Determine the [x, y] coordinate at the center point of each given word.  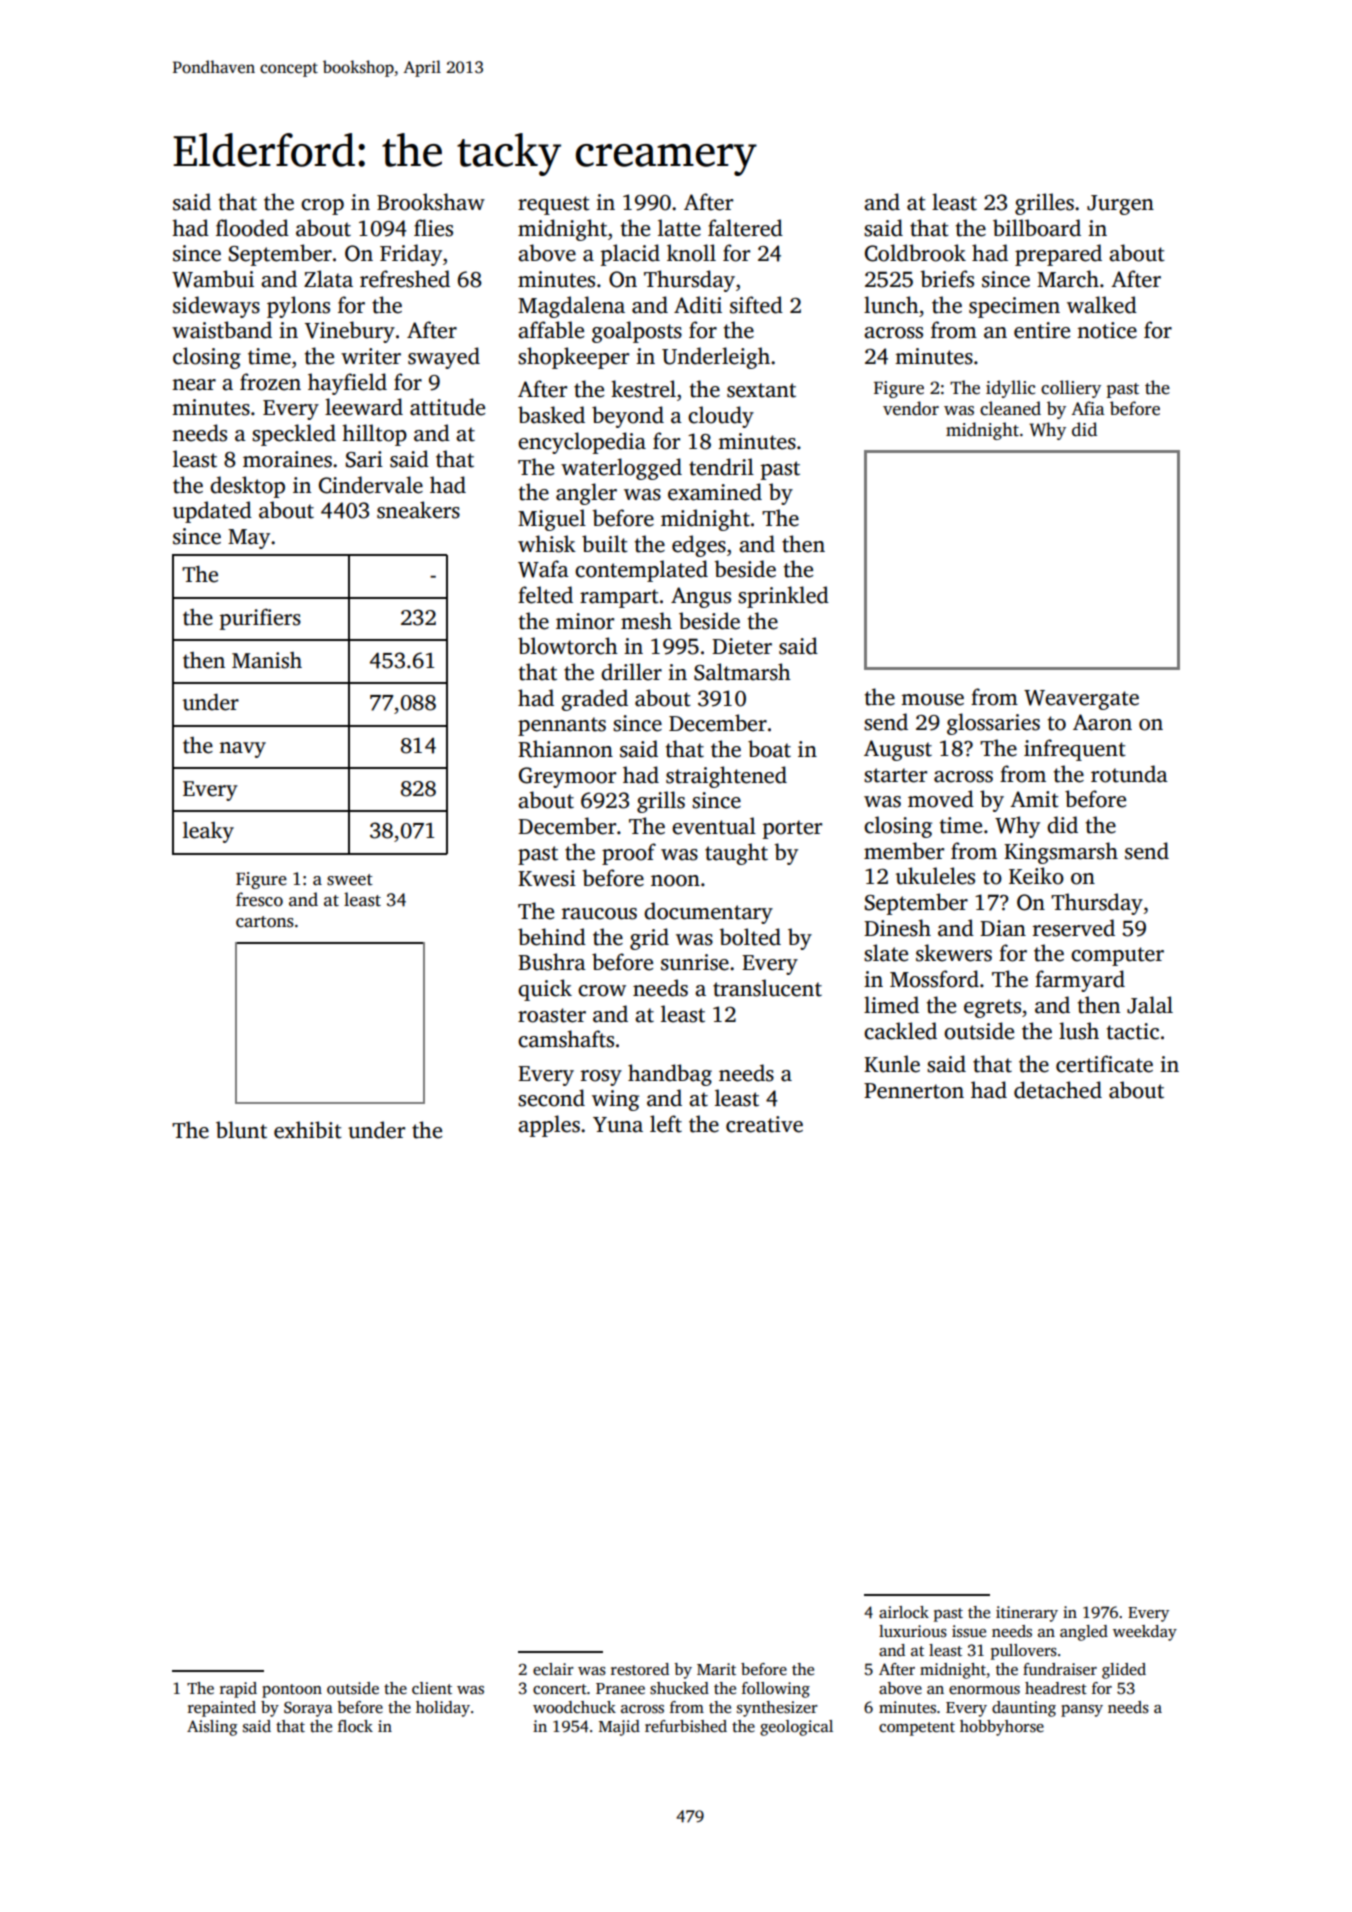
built [605, 544]
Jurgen [1120, 205]
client [432, 1688]
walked [1102, 305]
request [554, 205]
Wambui [213, 279]
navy [242, 750]
